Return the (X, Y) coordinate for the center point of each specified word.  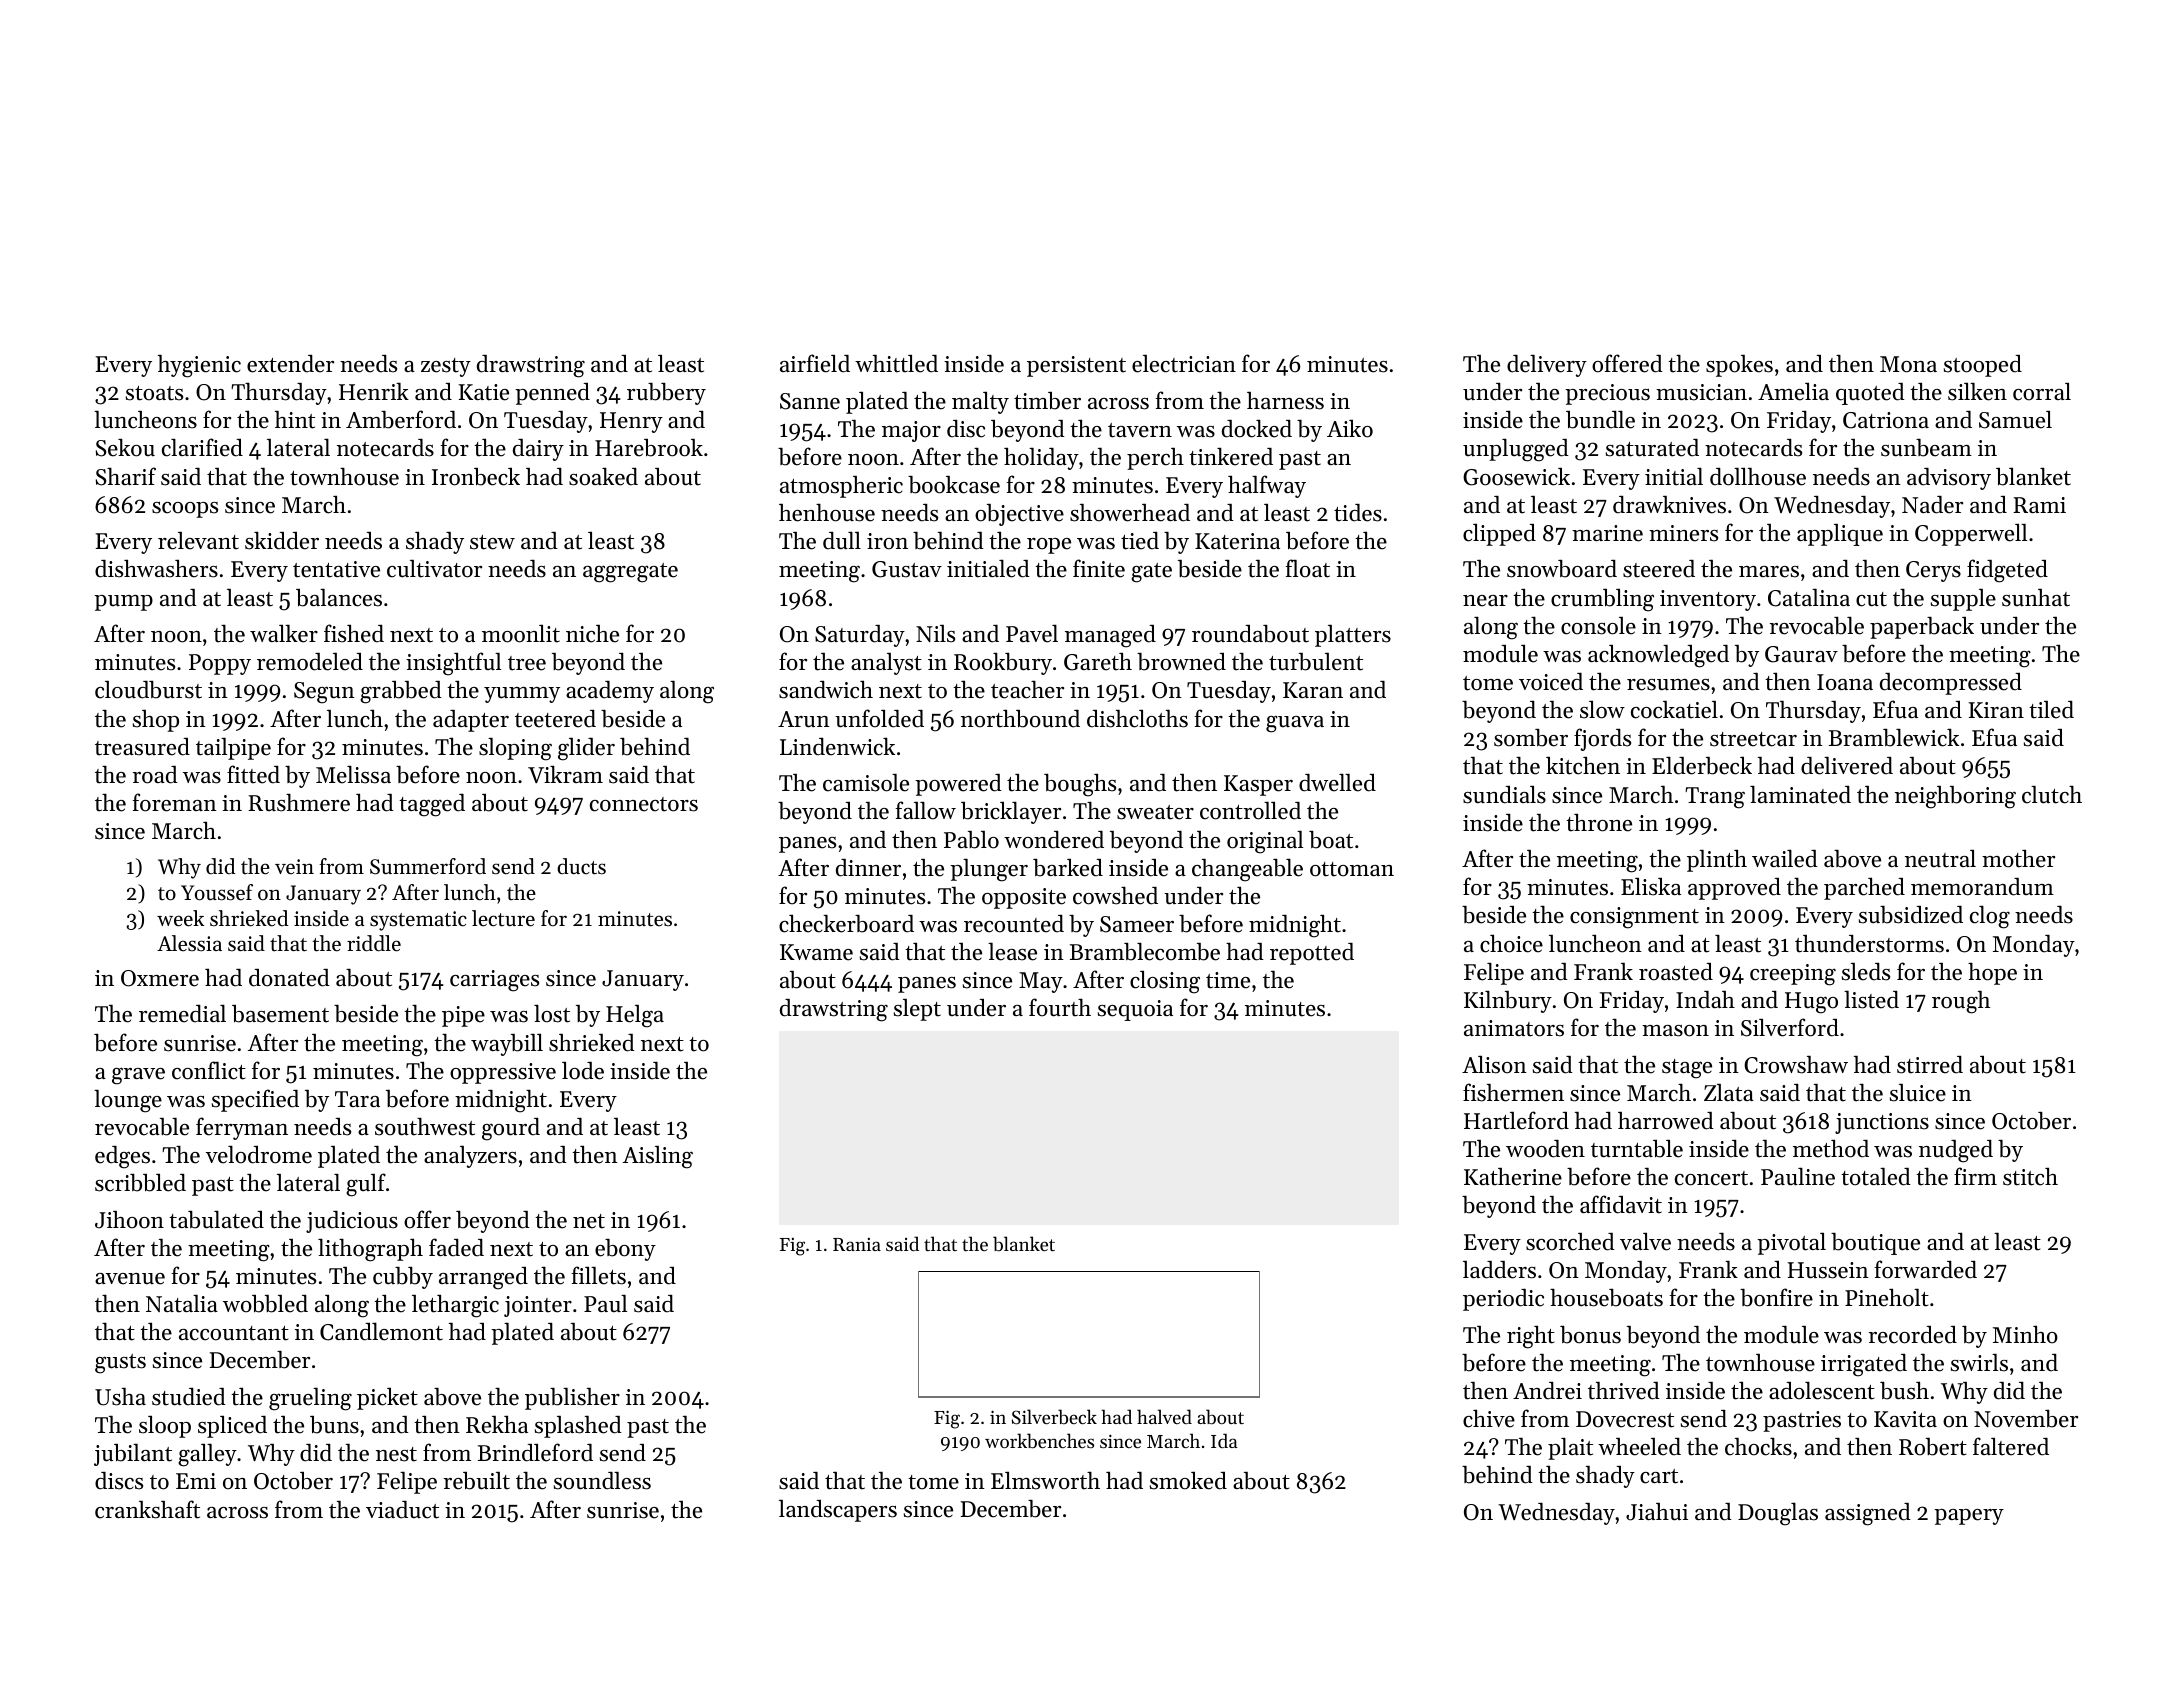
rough (1961, 1002)
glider (586, 749)
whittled (896, 363)
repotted (1312, 954)
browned (1181, 662)
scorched (1570, 1242)
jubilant (133, 1454)
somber (1531, 737)
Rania (857, 1244)
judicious (352, 1222)
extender (290, 363)
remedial (182, 1013)
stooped (1983, 366)
